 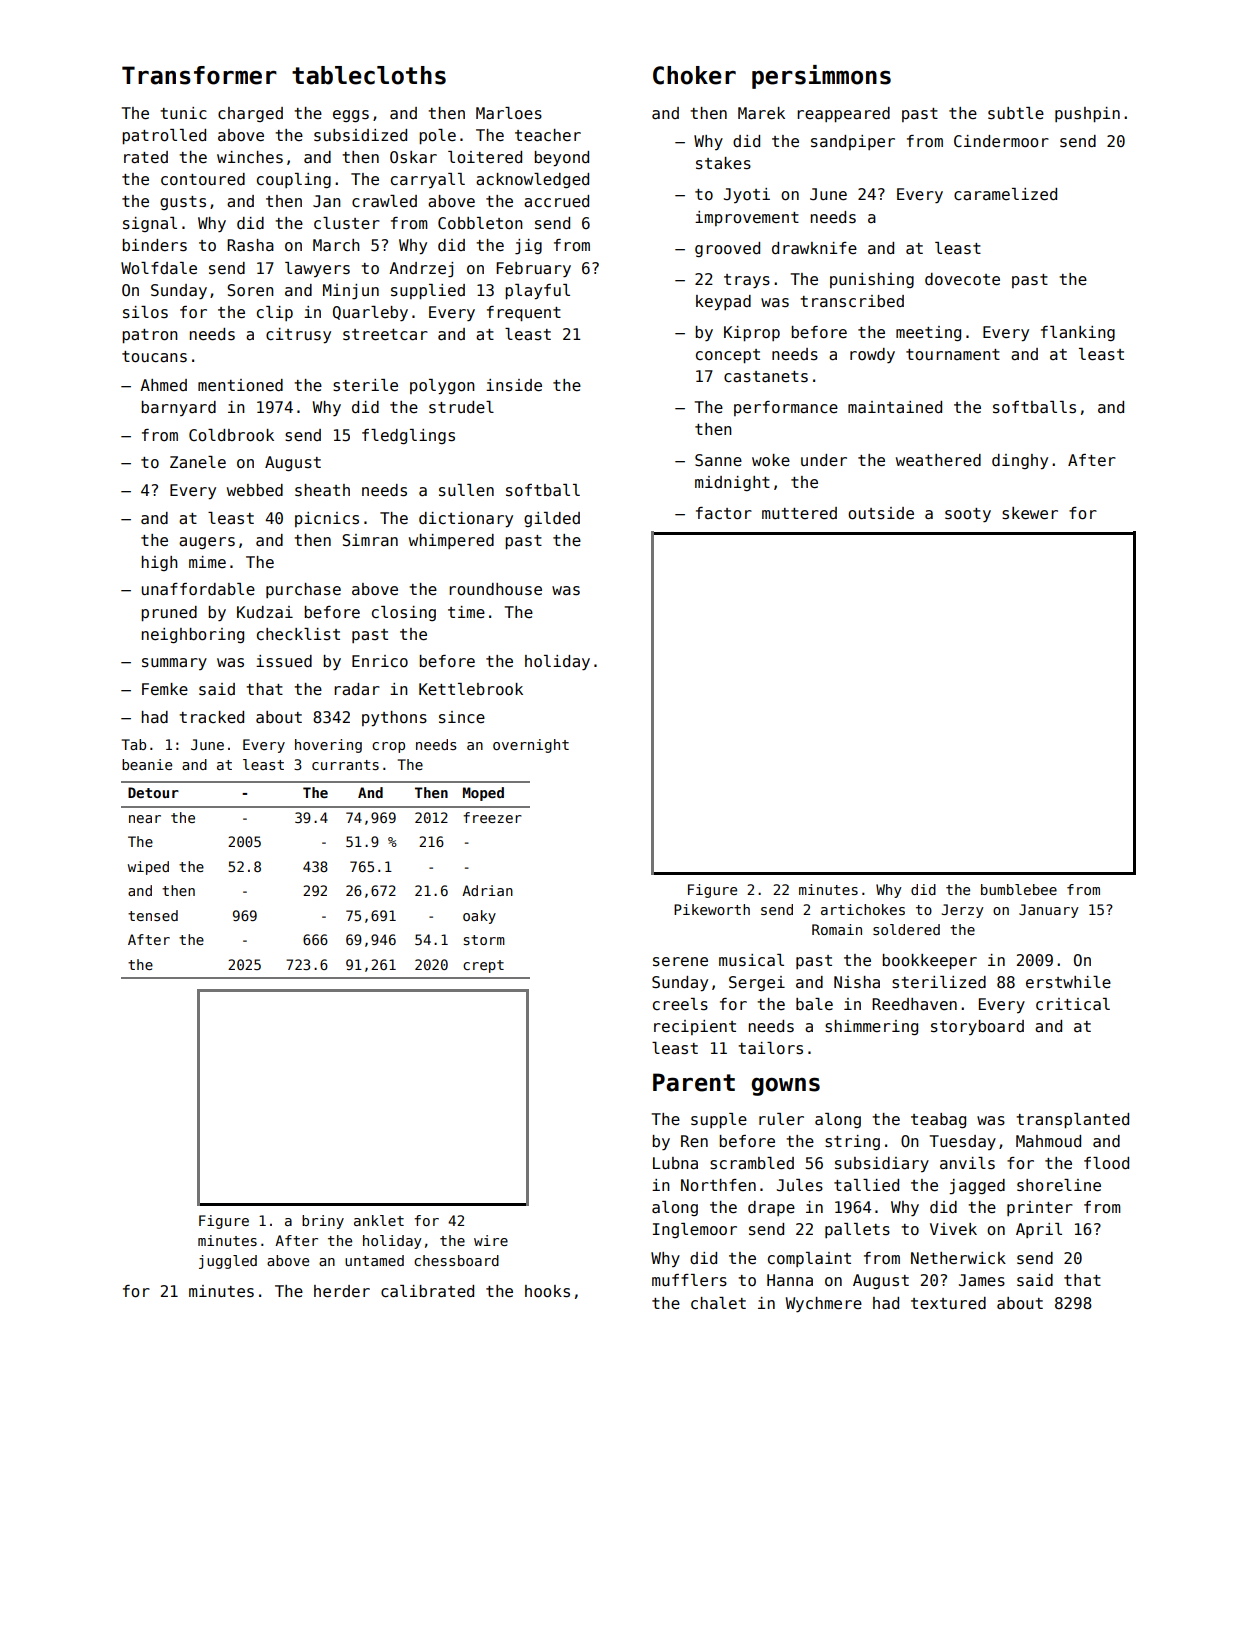 I want to click on caramelized, so click(x=1005, y=194).
